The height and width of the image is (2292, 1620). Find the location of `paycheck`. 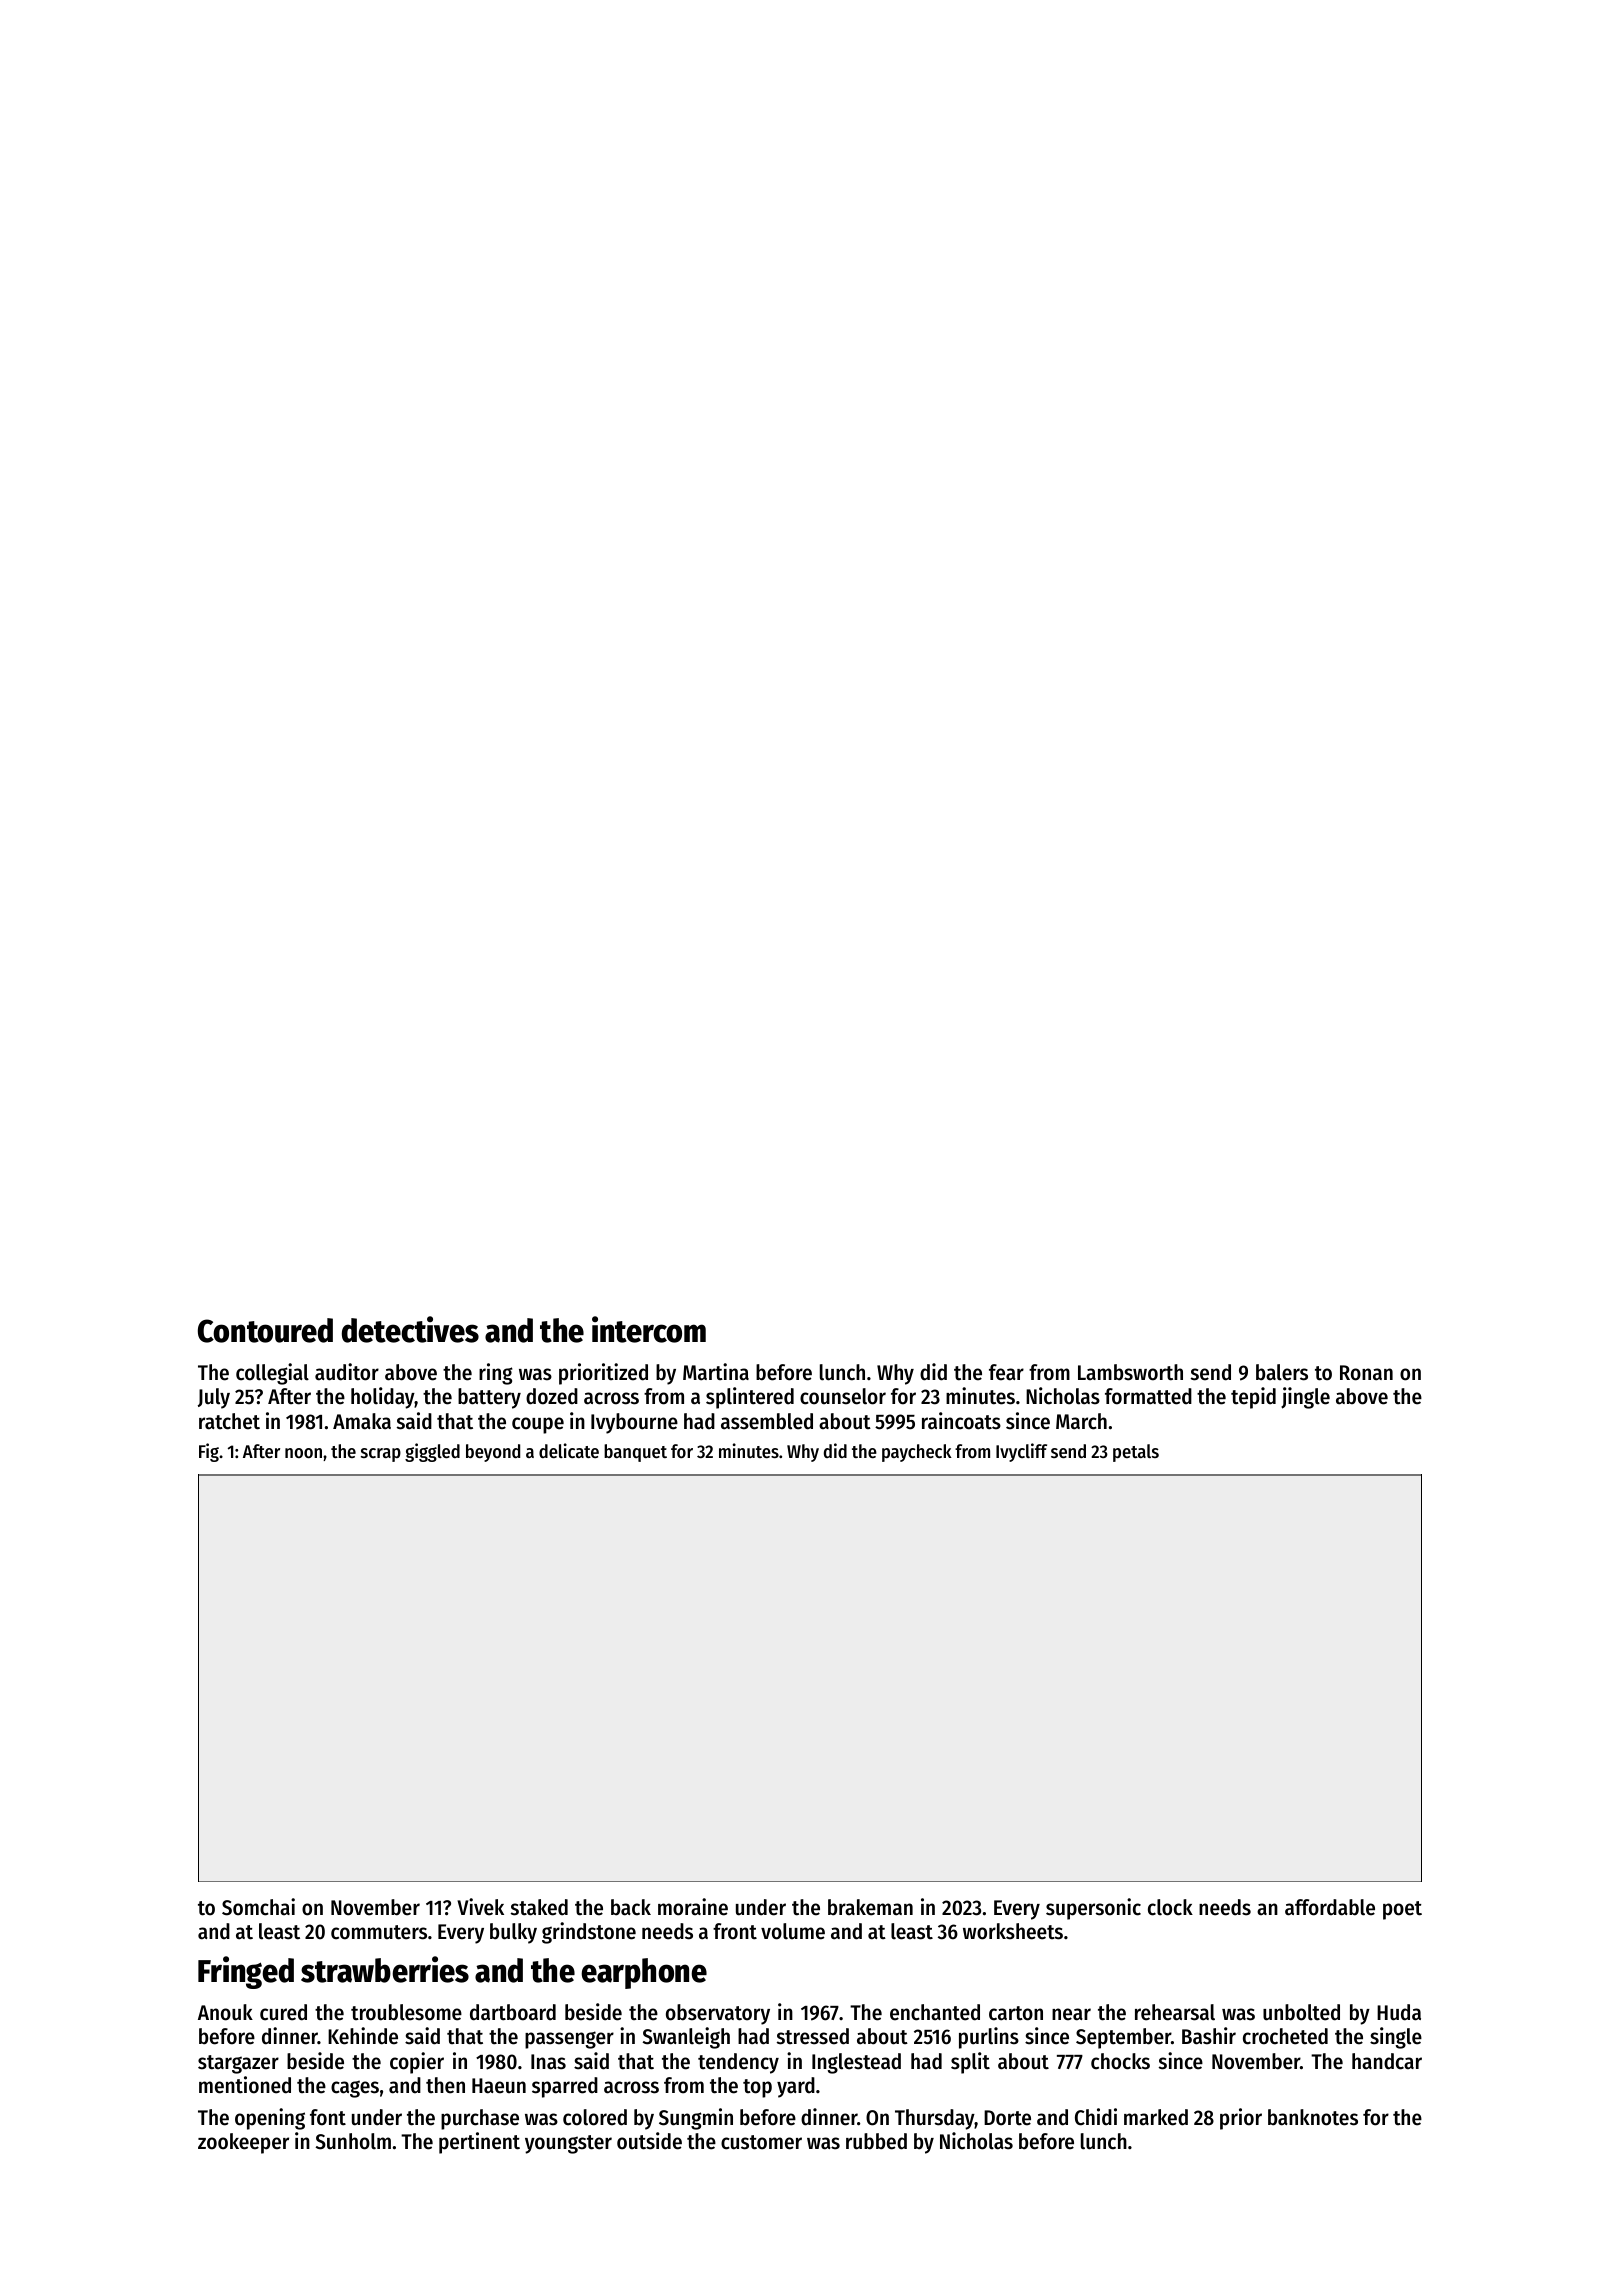

paycheck is located at coordinates (917, 1453).
